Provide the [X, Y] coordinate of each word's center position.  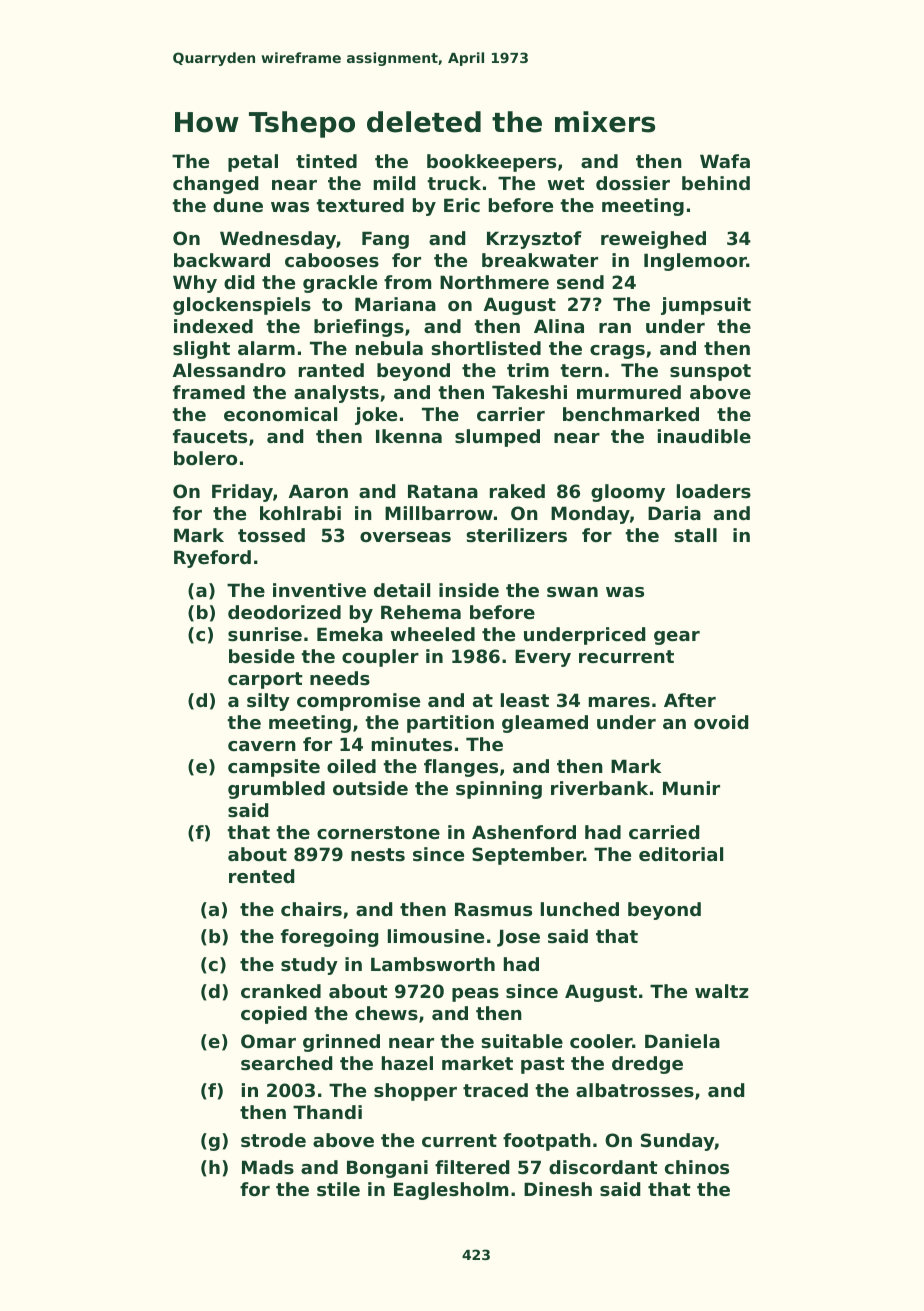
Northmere [494, 282]
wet [566, 183]
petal [253, 163]
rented [261, 876]
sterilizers [516, 535]
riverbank [599, 788]
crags [617, 352]
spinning [499, 790]
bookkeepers [491, 163]
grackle [340, 284]
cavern [262, 746]
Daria [674, 513]
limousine [436, 936]
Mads [268, 1167]
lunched [580, 909]
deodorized [284, 612]
